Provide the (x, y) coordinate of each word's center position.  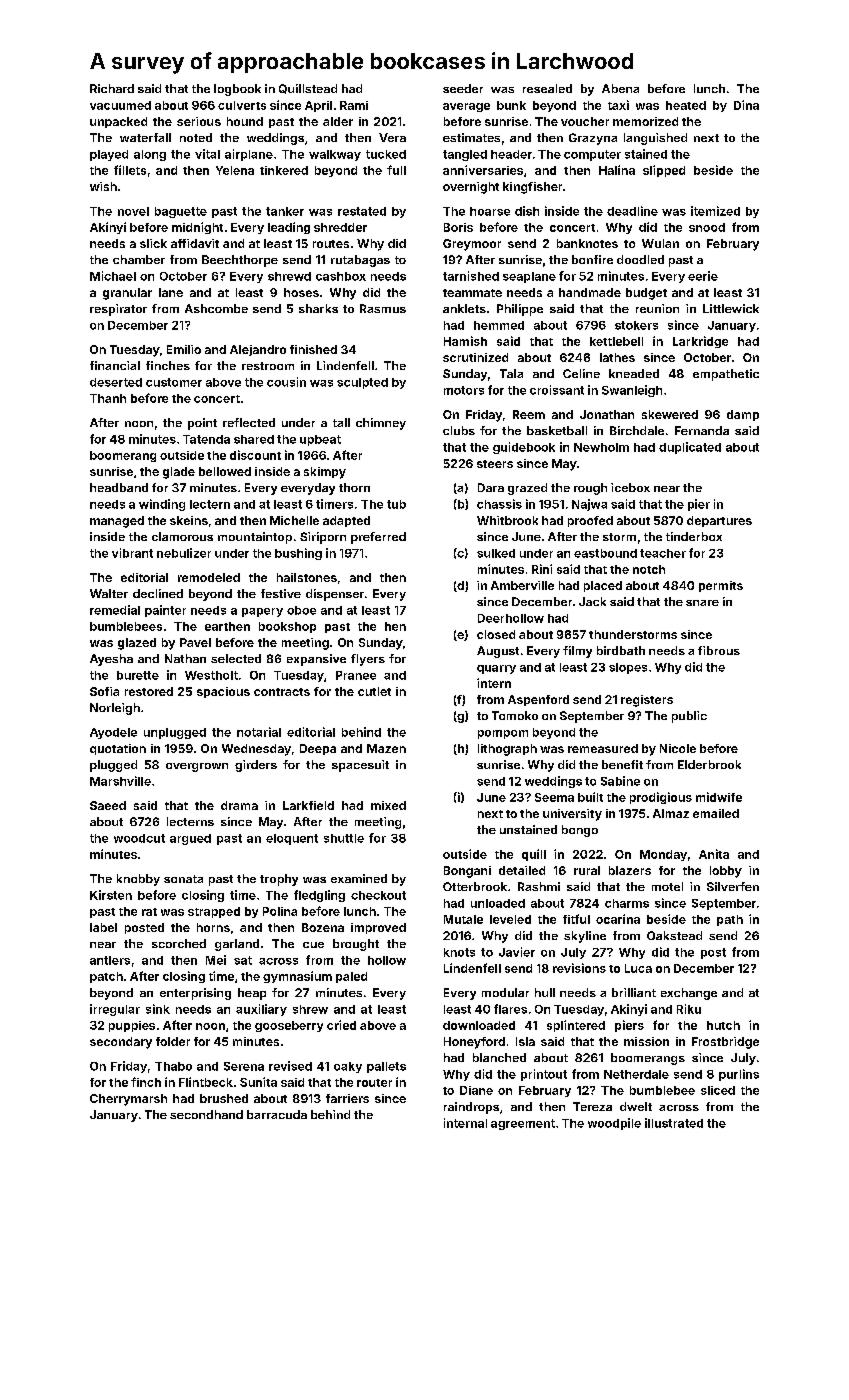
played (109, 155)
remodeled (209, 577)
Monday (663, 855)
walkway (335, 155)
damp (743, 415)
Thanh (108, 398)
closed (496, 634)
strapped (214, 912)
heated (686, 105)
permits (721, 586)
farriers (347, 1098)
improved (378, 928)
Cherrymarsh (128, 1100)
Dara (491, 487)
